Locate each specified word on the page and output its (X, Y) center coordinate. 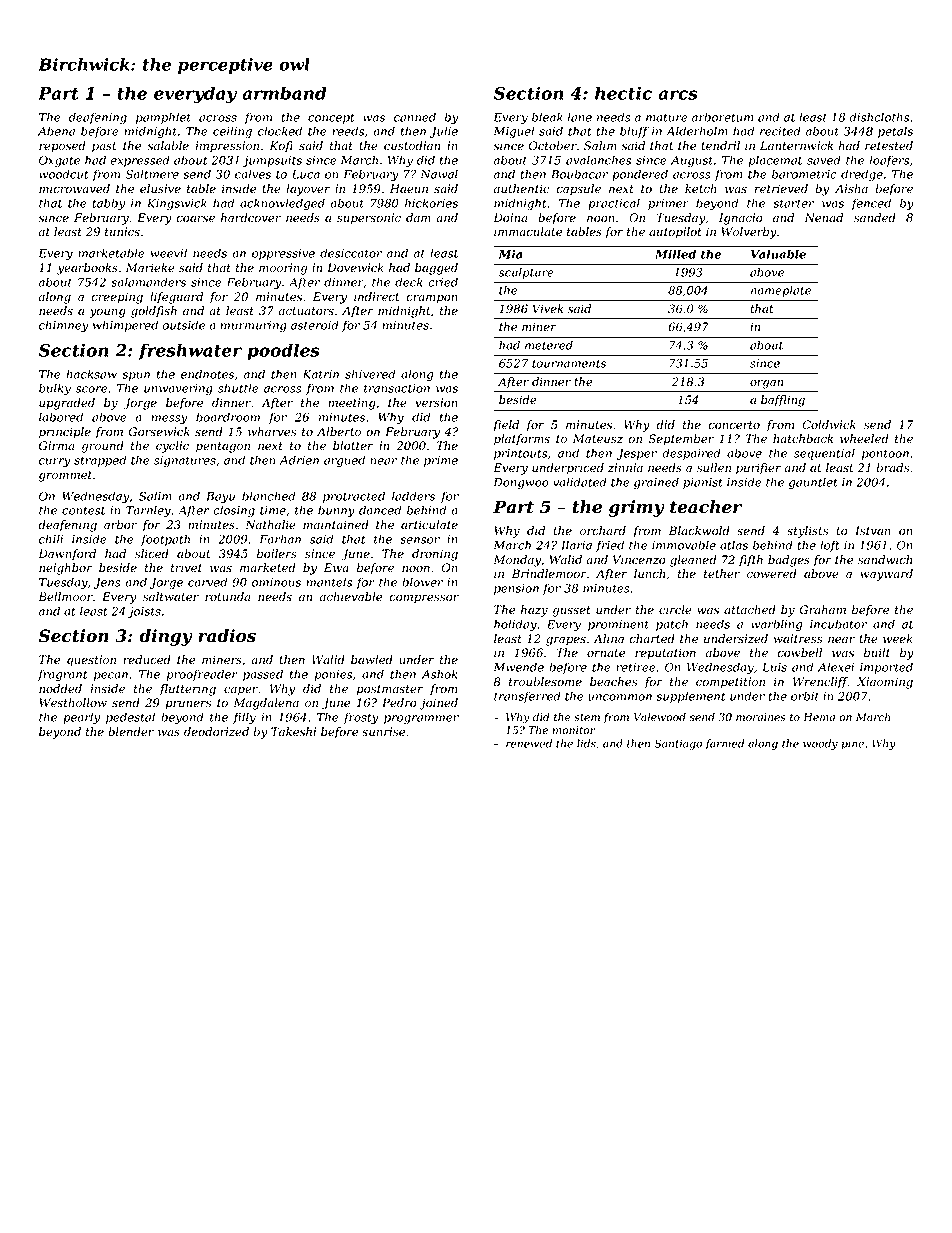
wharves (272, 432)
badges (789, 561)
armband (284, 93)
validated (580, 482)
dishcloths (879, 117)
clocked (280, 131)
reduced (147, 660)
